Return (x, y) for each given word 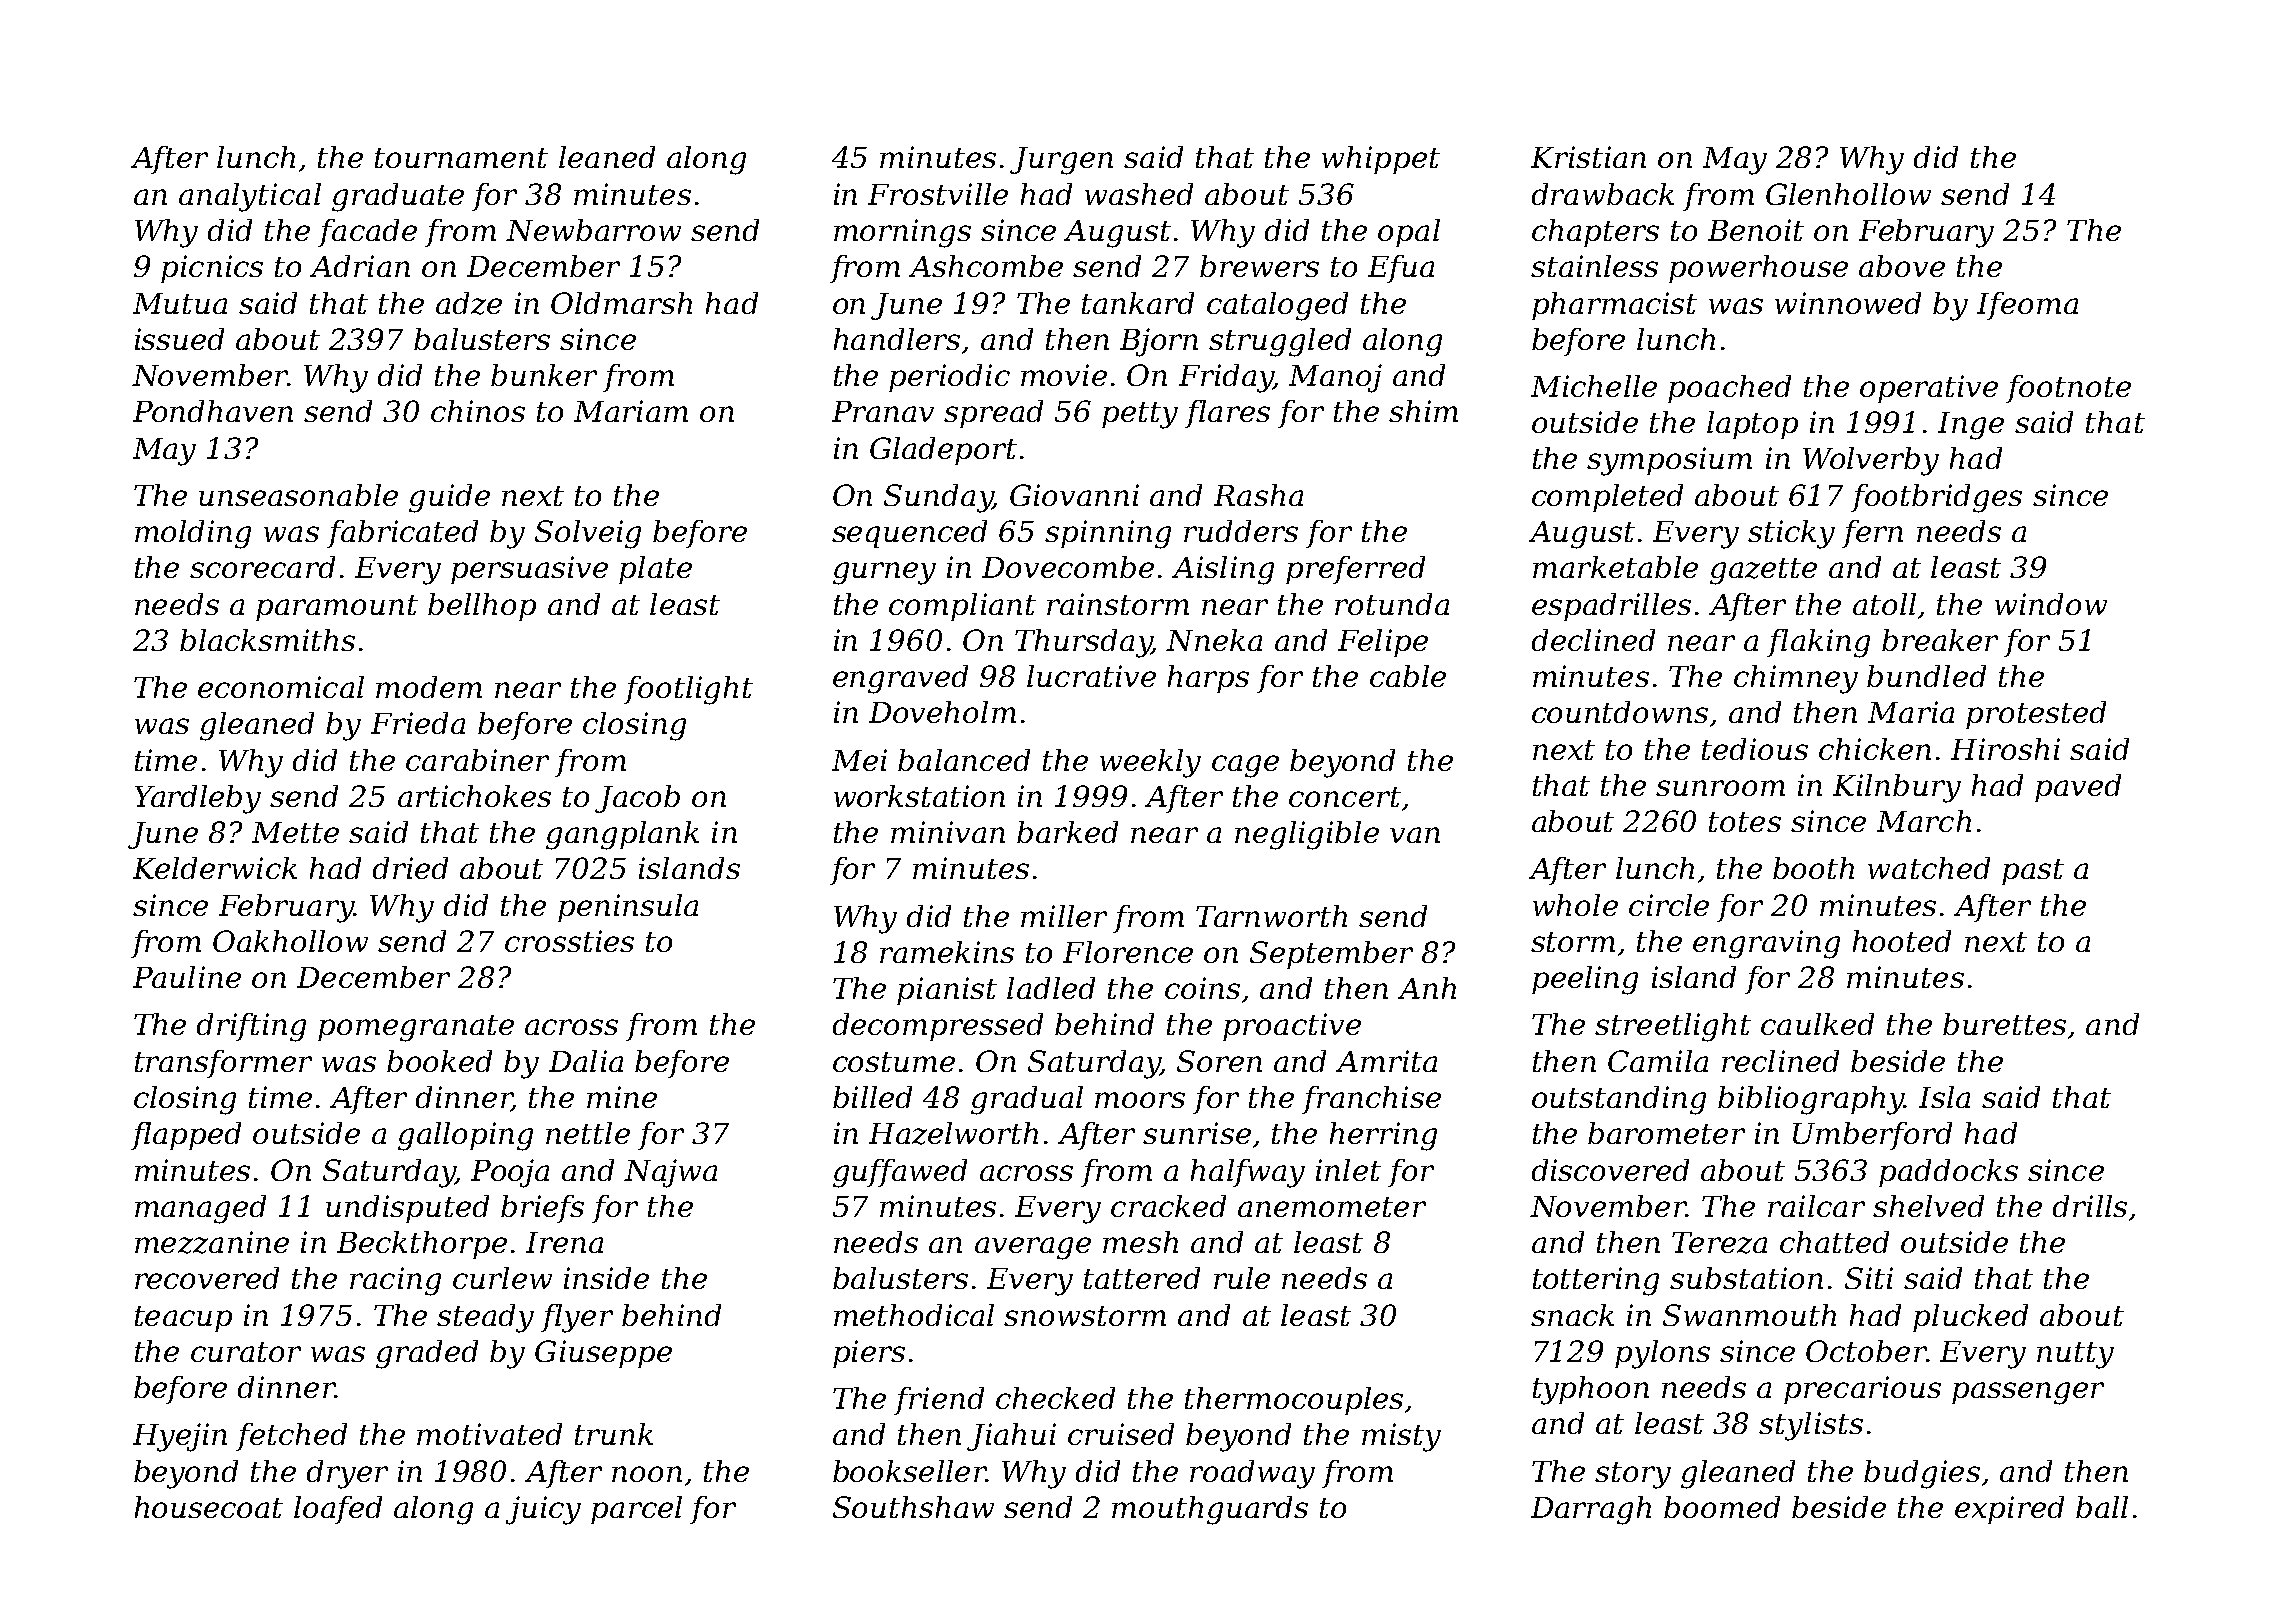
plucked (1970, 1318)
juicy (543, 1510)
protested (2036, 715)
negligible (1307, 835)
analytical (250, 197)
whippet (1381, 160)
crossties (569, 941)
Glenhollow (1848, 194)
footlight (688, 690)
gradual (1027, 1100)
